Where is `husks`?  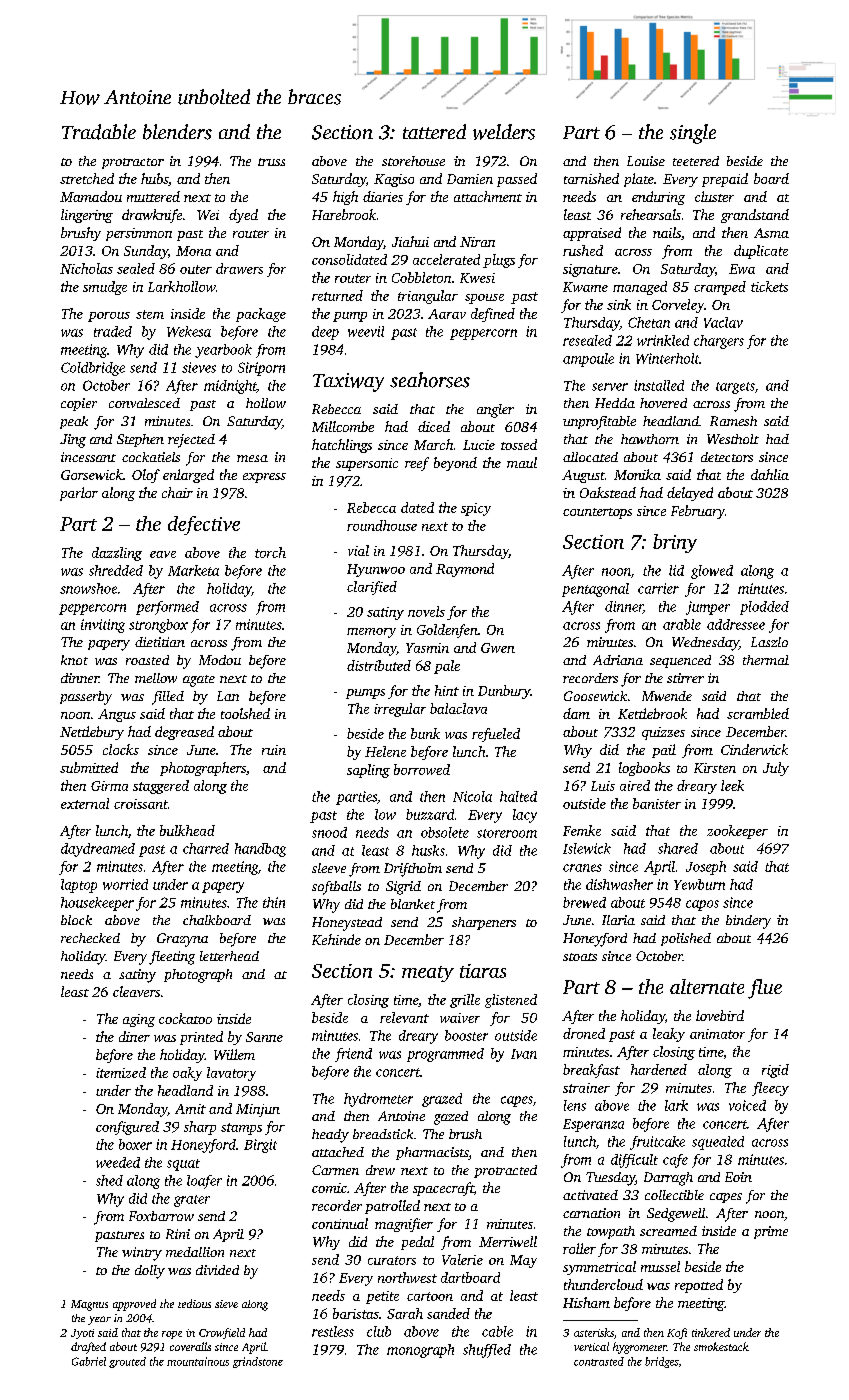
husks is located at coordinates (428, 850).
